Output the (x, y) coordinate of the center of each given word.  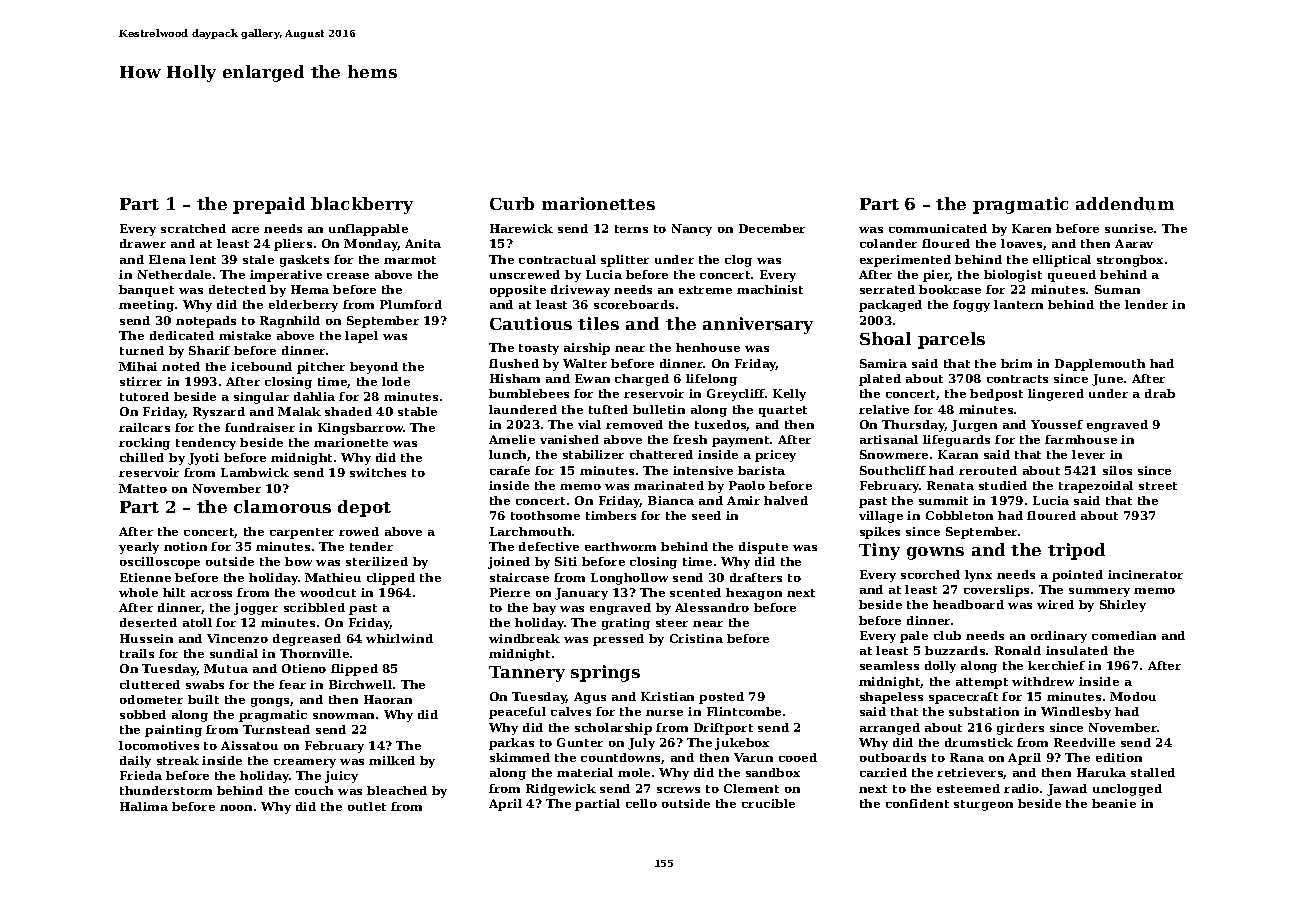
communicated (938, 228)
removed (634, 424)
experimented (905, 261)
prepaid (269, 205)
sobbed (143, 714)
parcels (951, 340)
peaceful (517, 713)
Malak (299, 411)
